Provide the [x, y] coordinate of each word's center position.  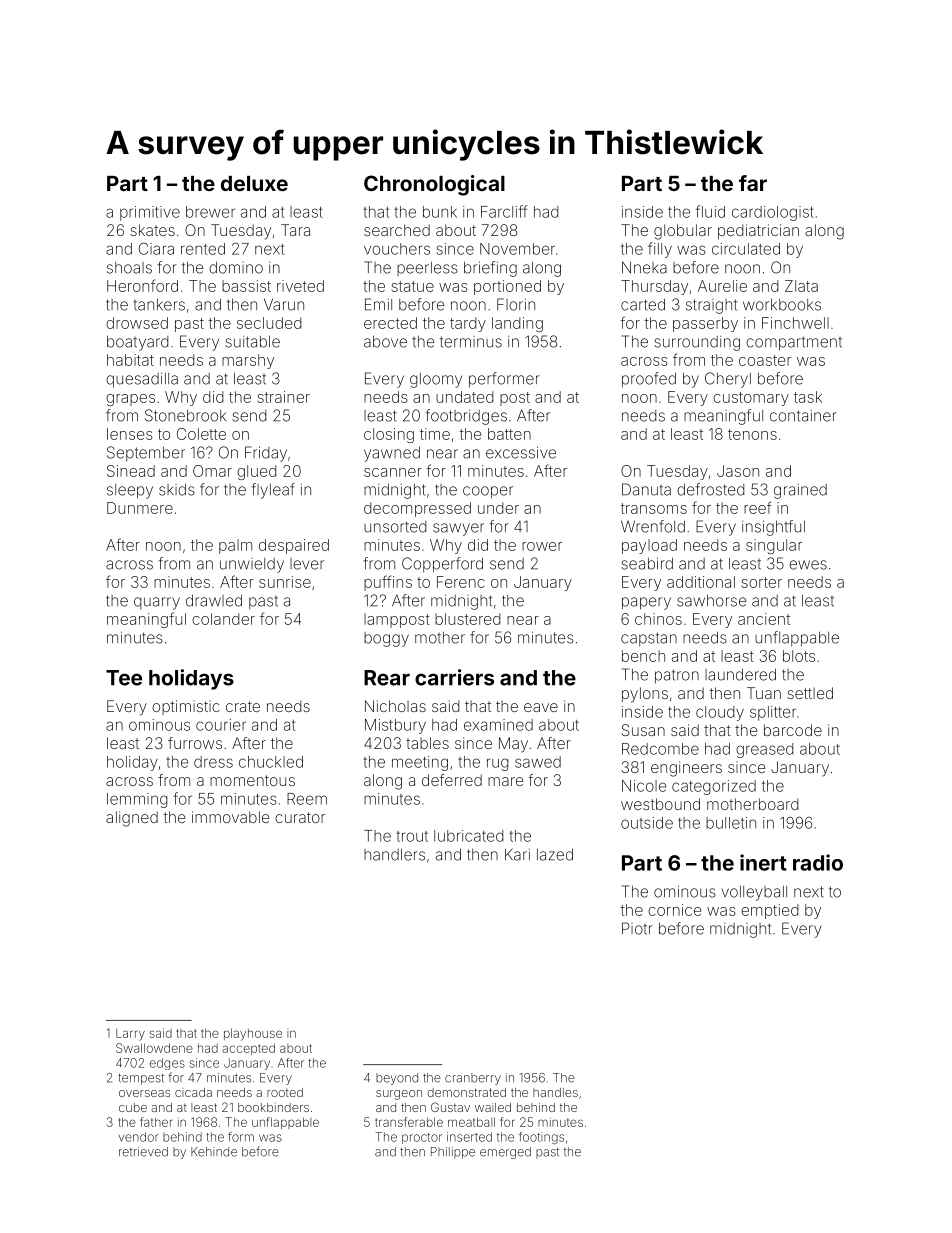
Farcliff [504, 211]
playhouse [253, 1034]
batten [509, 434]
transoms [654, 508]
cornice [674, 910]
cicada [193, 1092]
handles [555, 1092]
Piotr [637, 928]
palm [235, 546]
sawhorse [712, 600]
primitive [150, 213]
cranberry [473, 1079]
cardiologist [773, 213]
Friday [266, 454]
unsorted [395, 527]
